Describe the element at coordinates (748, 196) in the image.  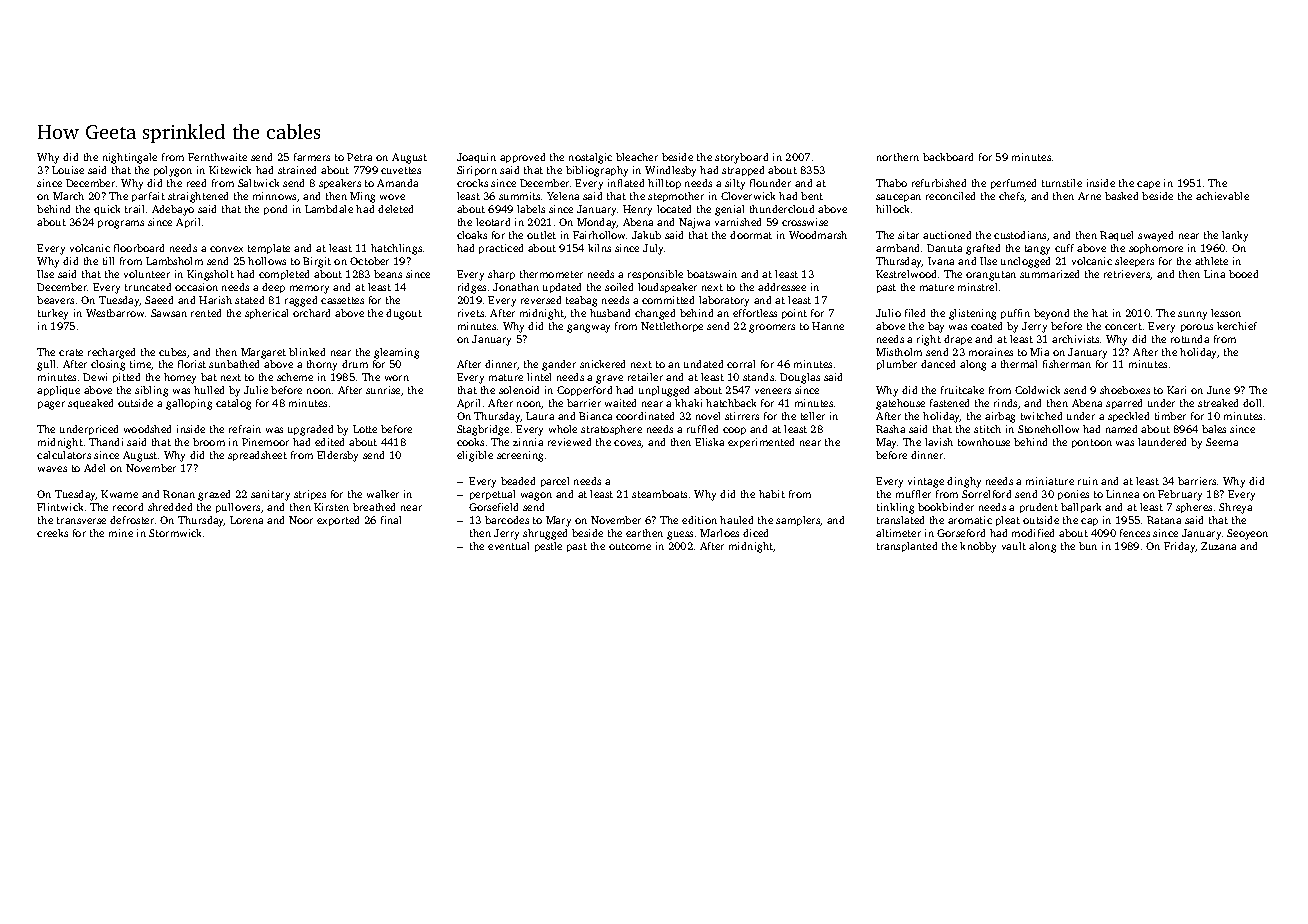
I see `Cloverwick` at that location.
